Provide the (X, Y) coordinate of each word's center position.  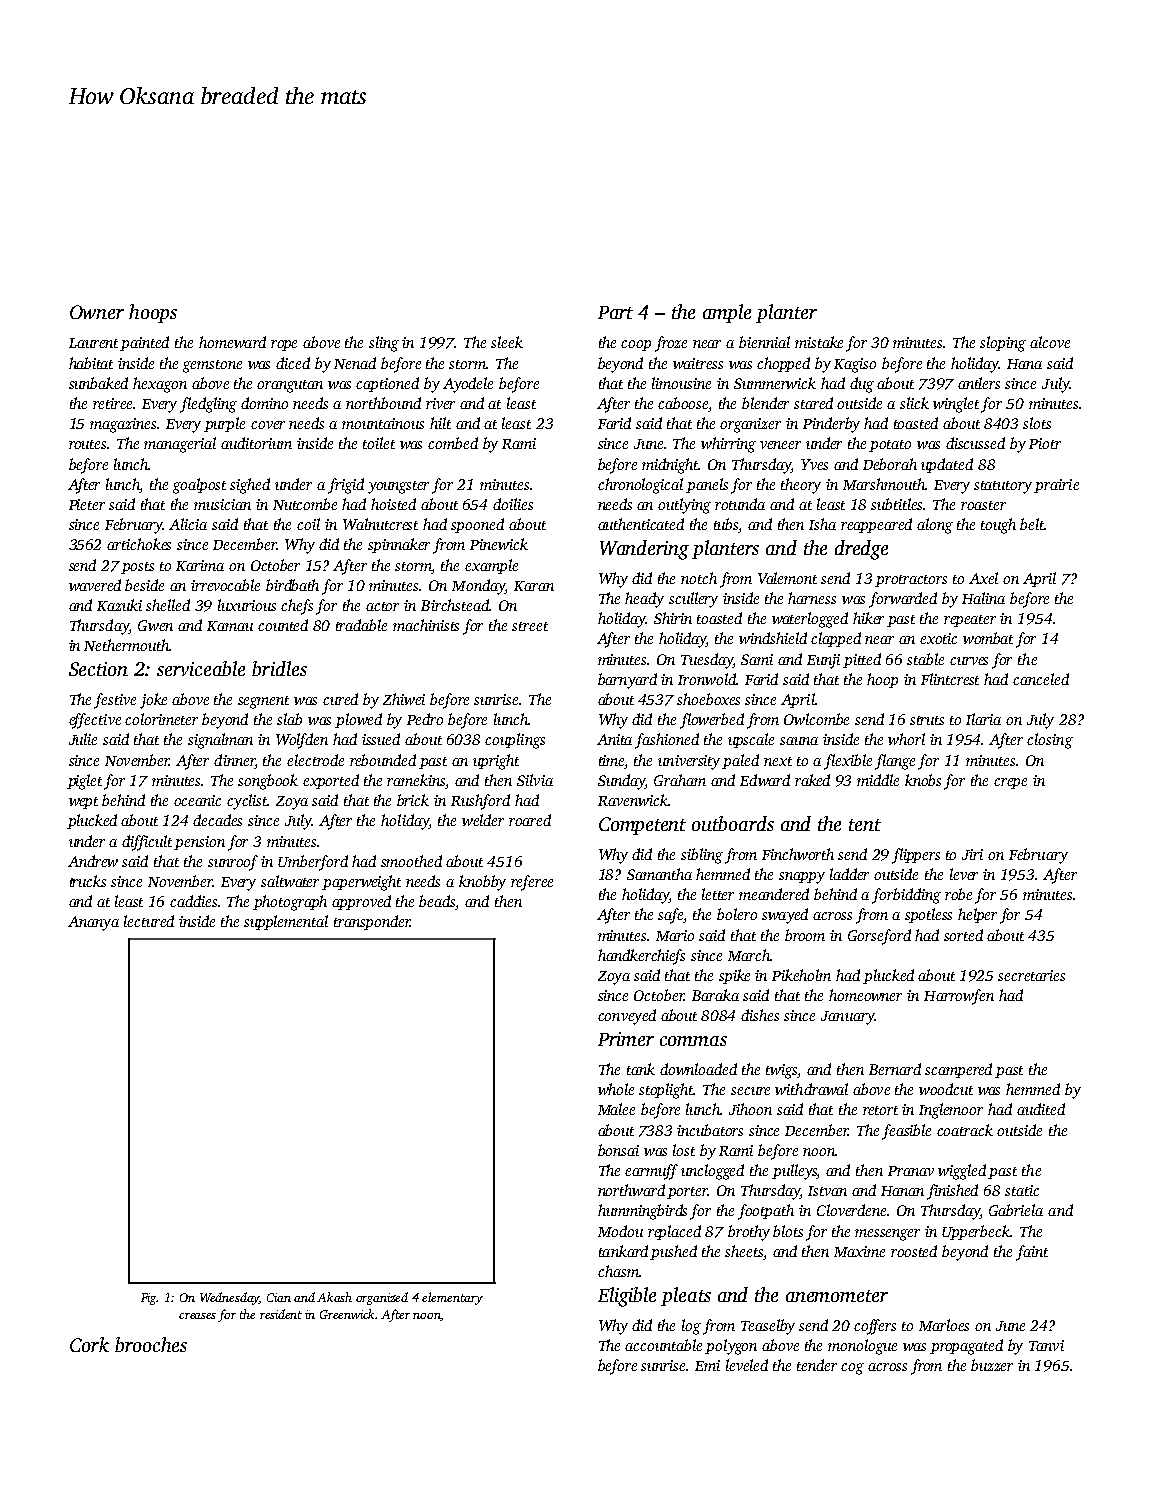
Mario (675, 935)
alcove (1050, 342)
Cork (89, 1344)
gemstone (212, 366)
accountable (663, 1345)
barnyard (627, 681)
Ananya (93, 923)
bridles (279, 668)
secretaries (1031, 975)
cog (852, 1369)
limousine (681, 383)
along (935, 526)
